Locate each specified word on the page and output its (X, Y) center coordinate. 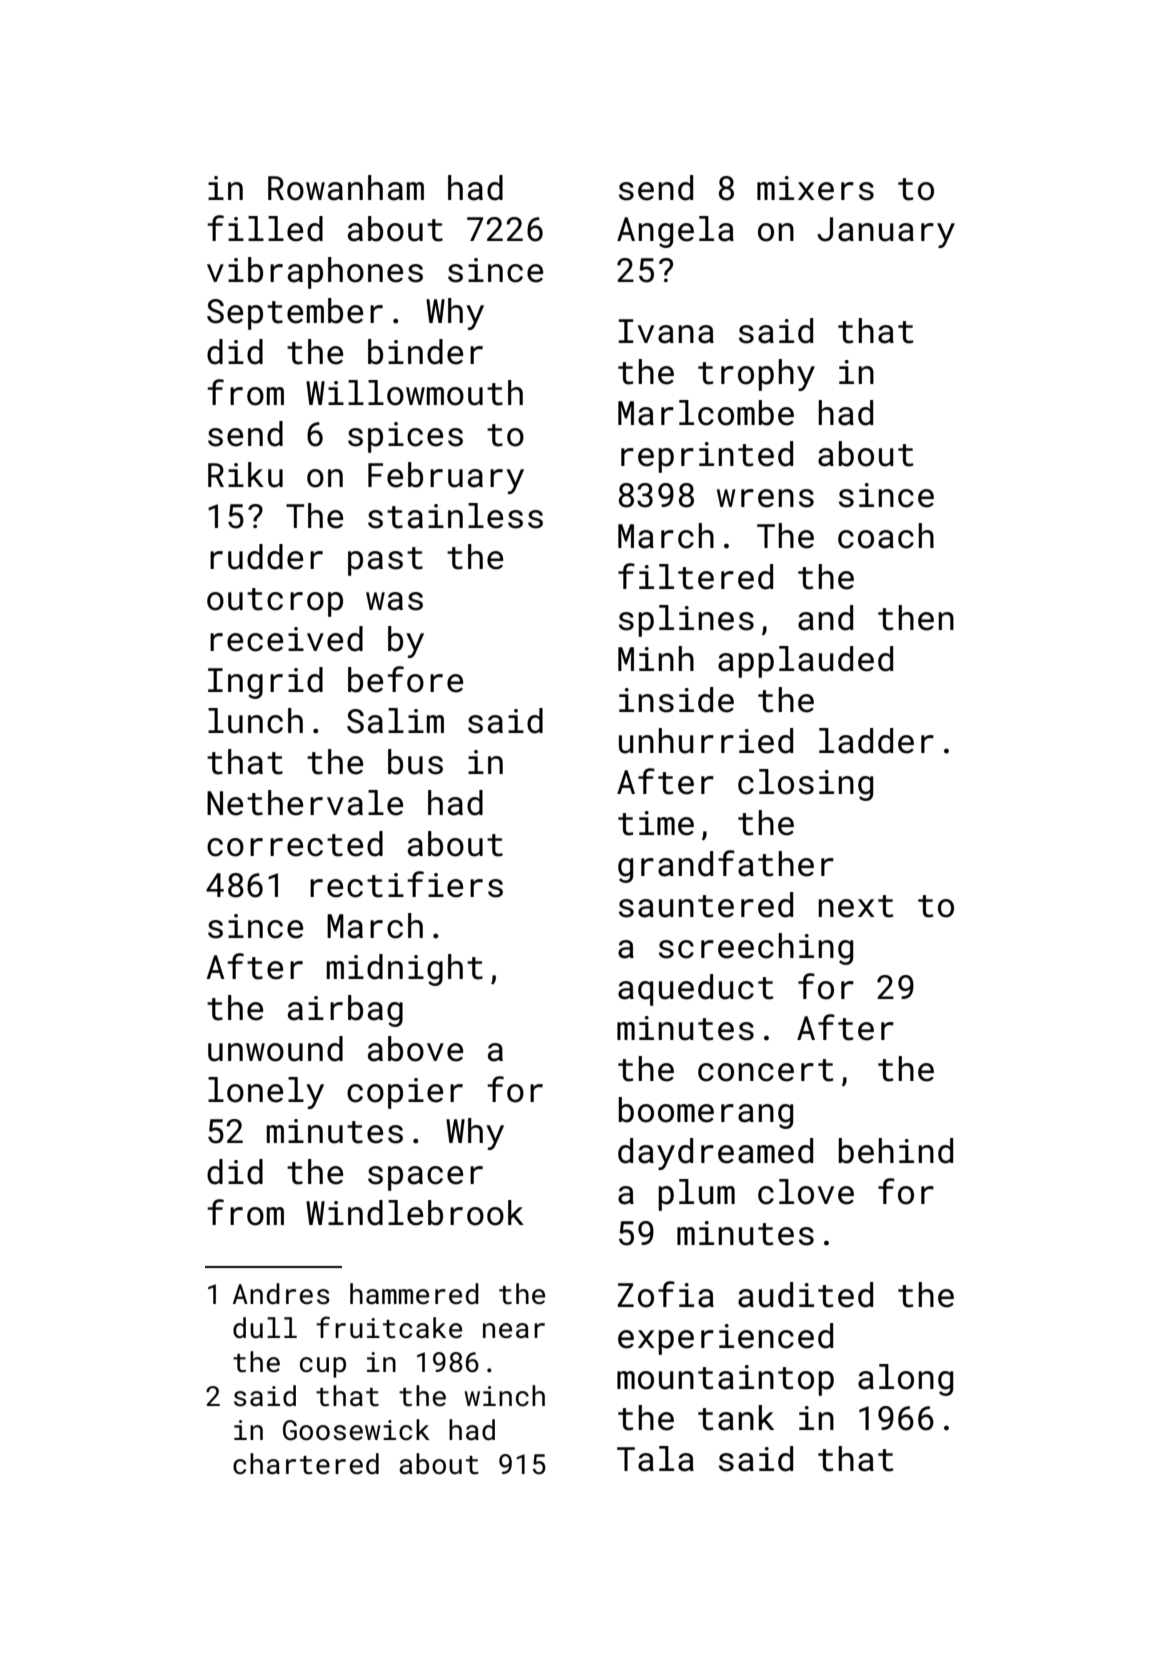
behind (895, 1151)
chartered (306, 1464)
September (295, 314)
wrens (765, 498)
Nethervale (305, 803)
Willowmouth (414, 393)
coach (886, 536)
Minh (656, 658)
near (514, 1331)
